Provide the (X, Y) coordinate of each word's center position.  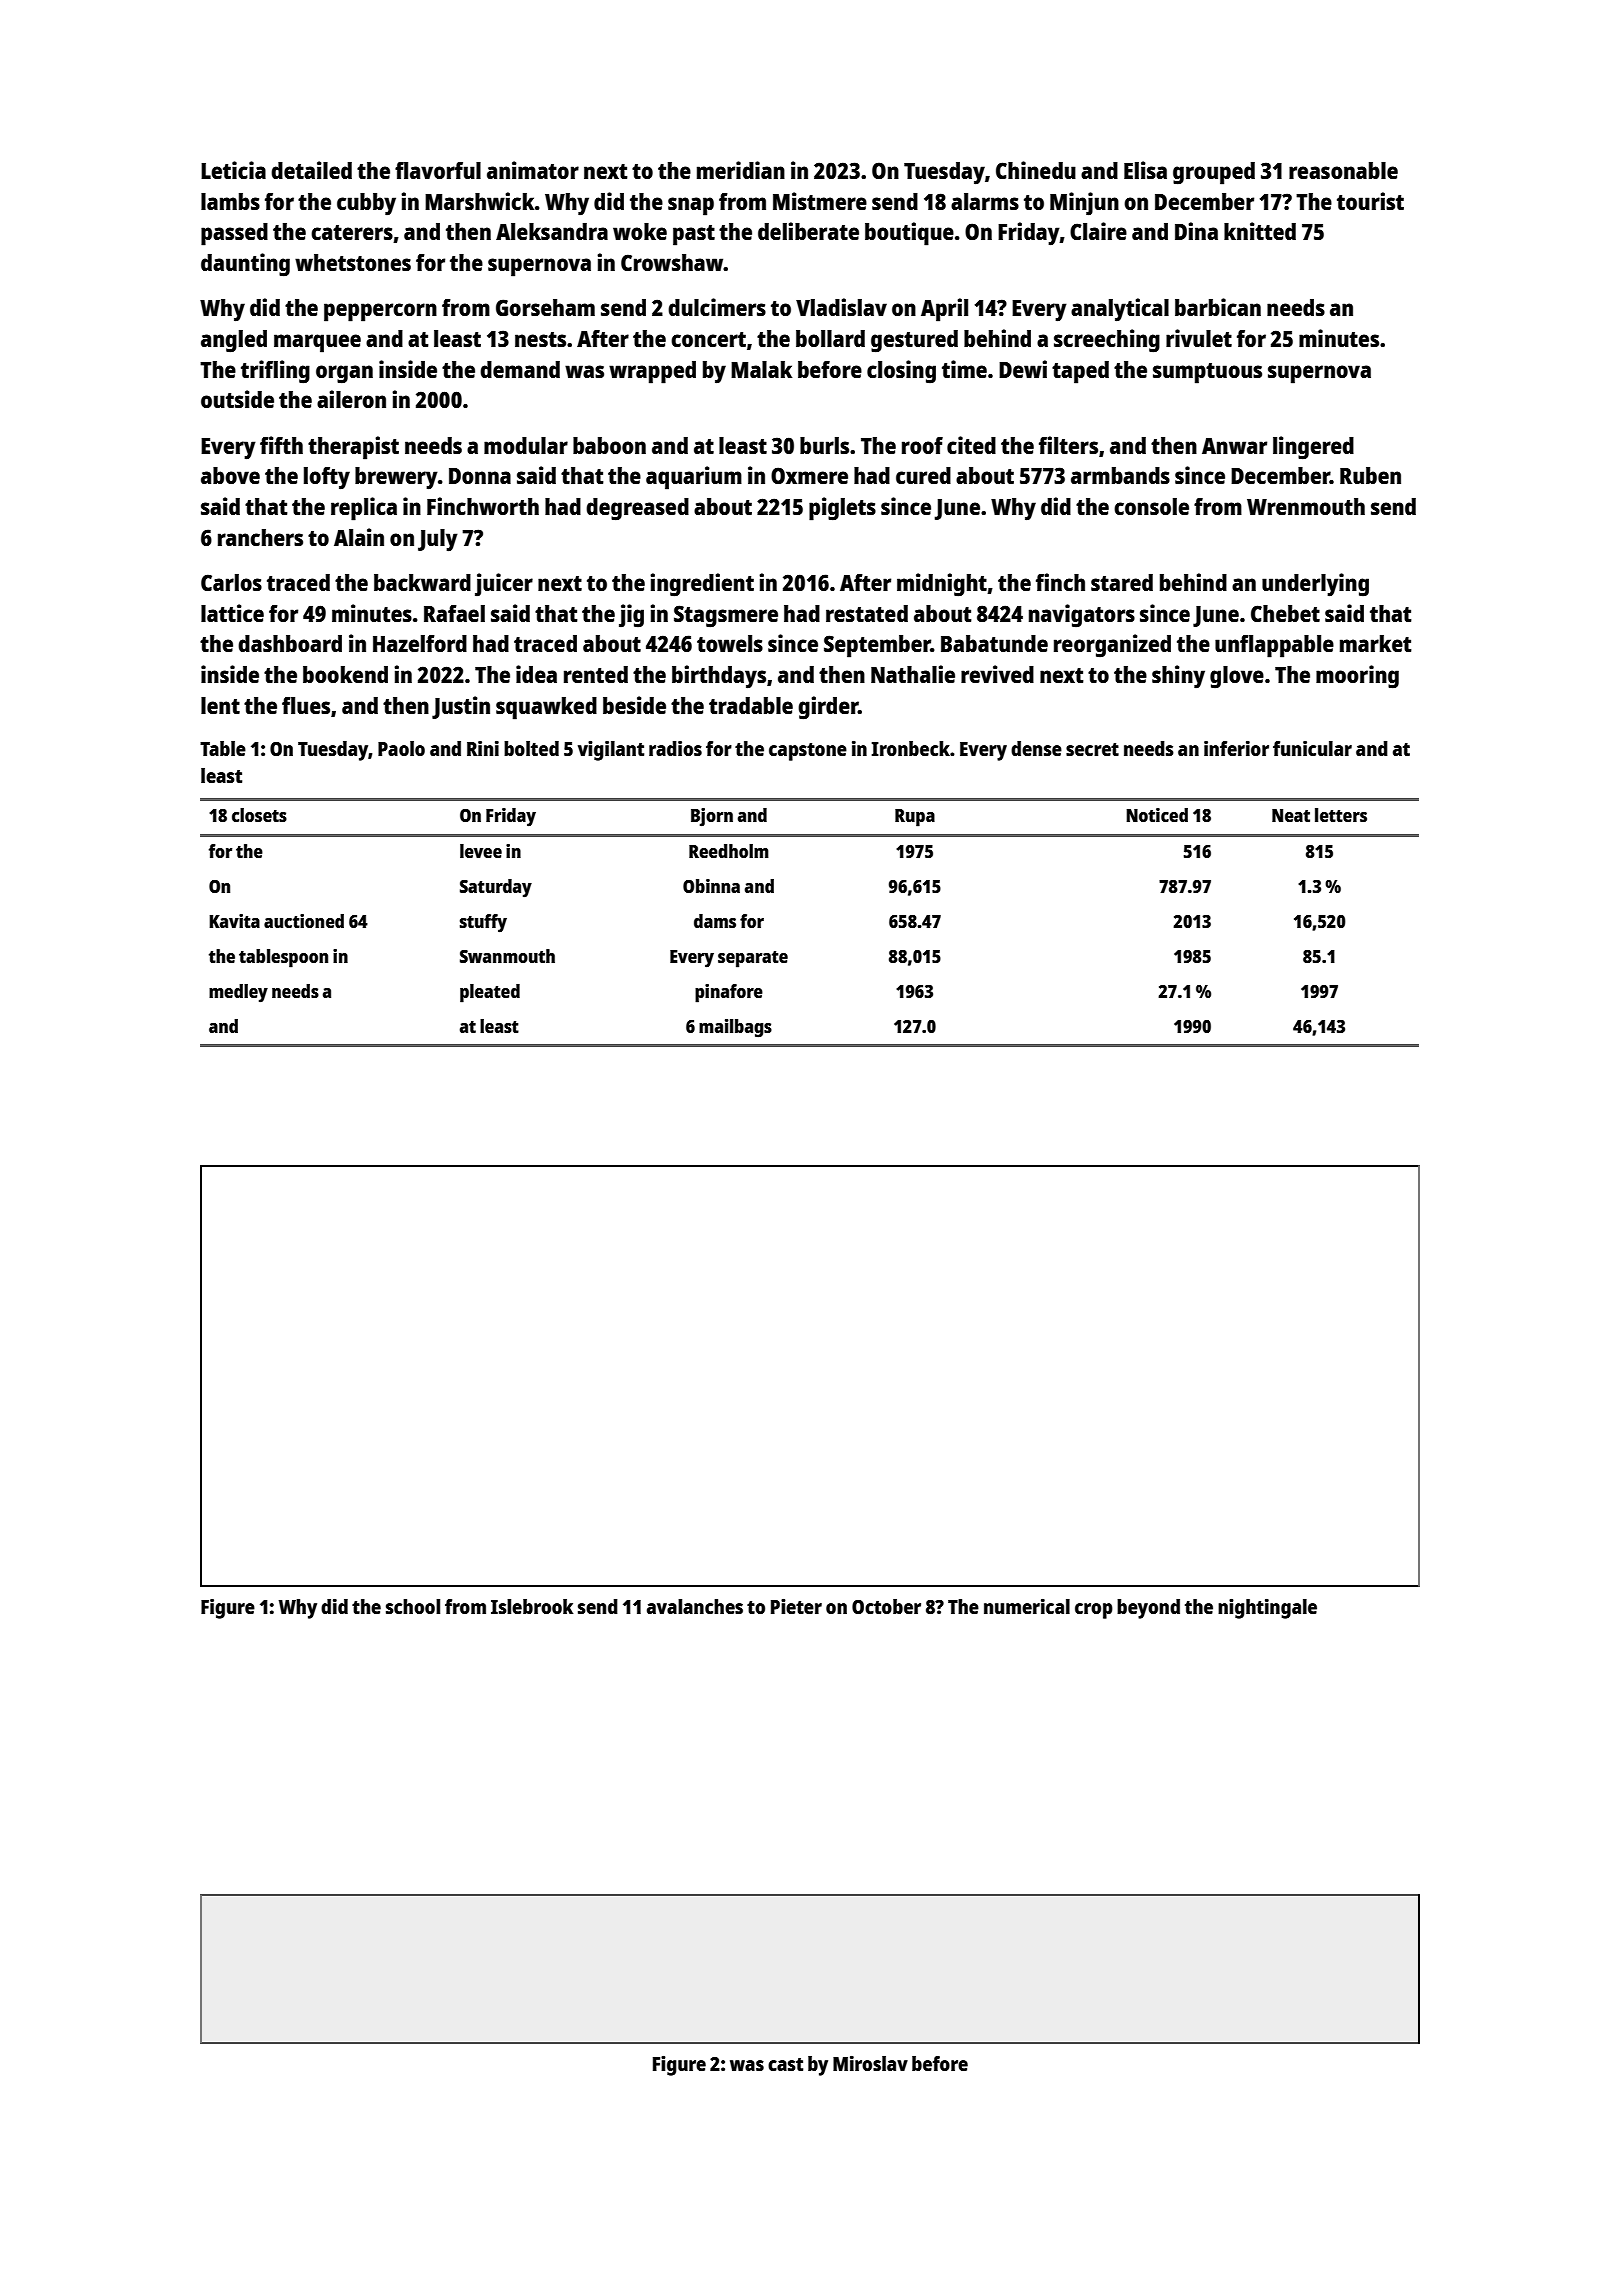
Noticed (1157, 815)
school (413, 1606)
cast (785, 2064)
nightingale (1267, 1608)
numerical (1027, 1606)
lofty (327, 478)
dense (1036, 748)
